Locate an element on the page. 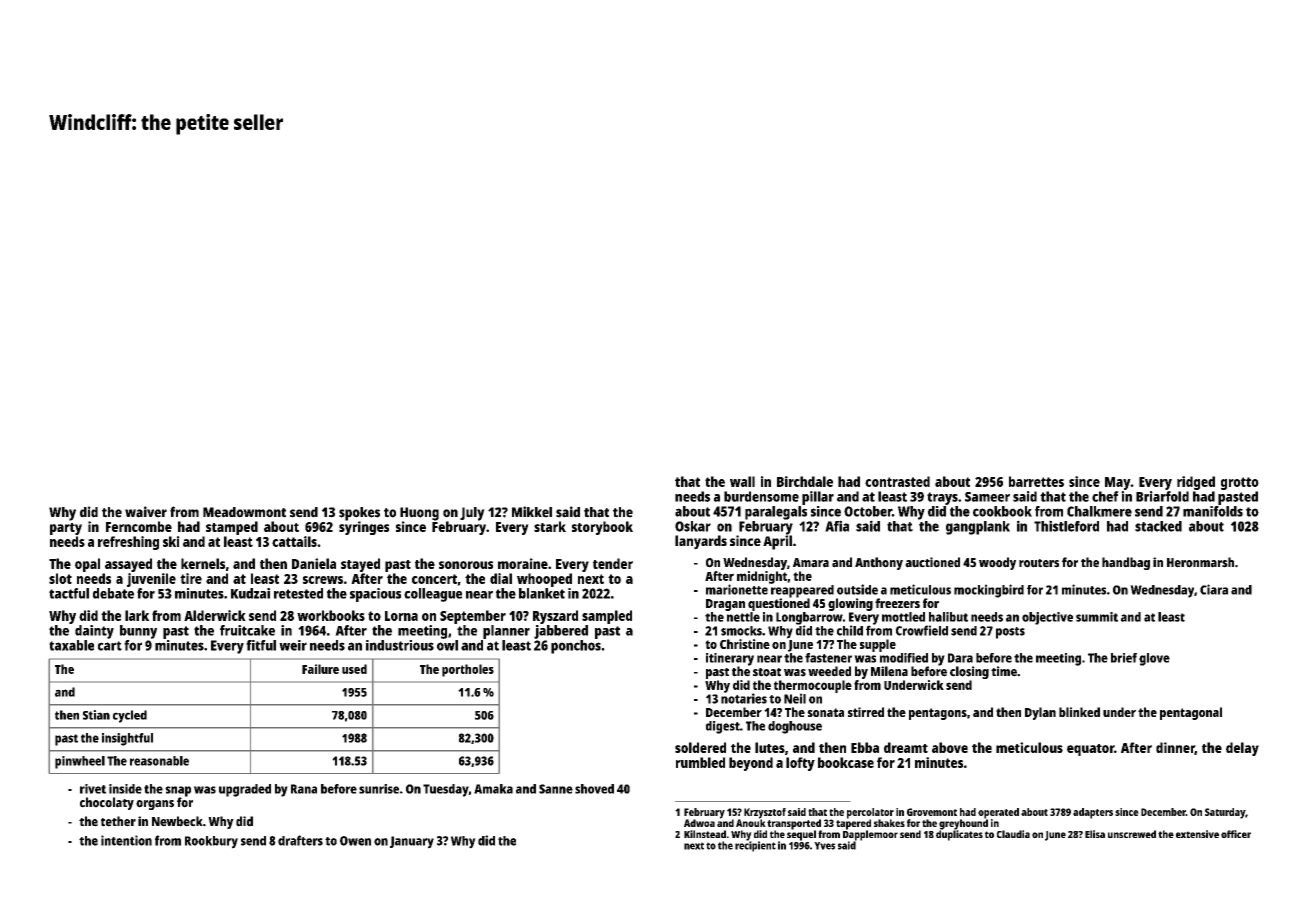  stamped is located at coordinates (232, 528).
